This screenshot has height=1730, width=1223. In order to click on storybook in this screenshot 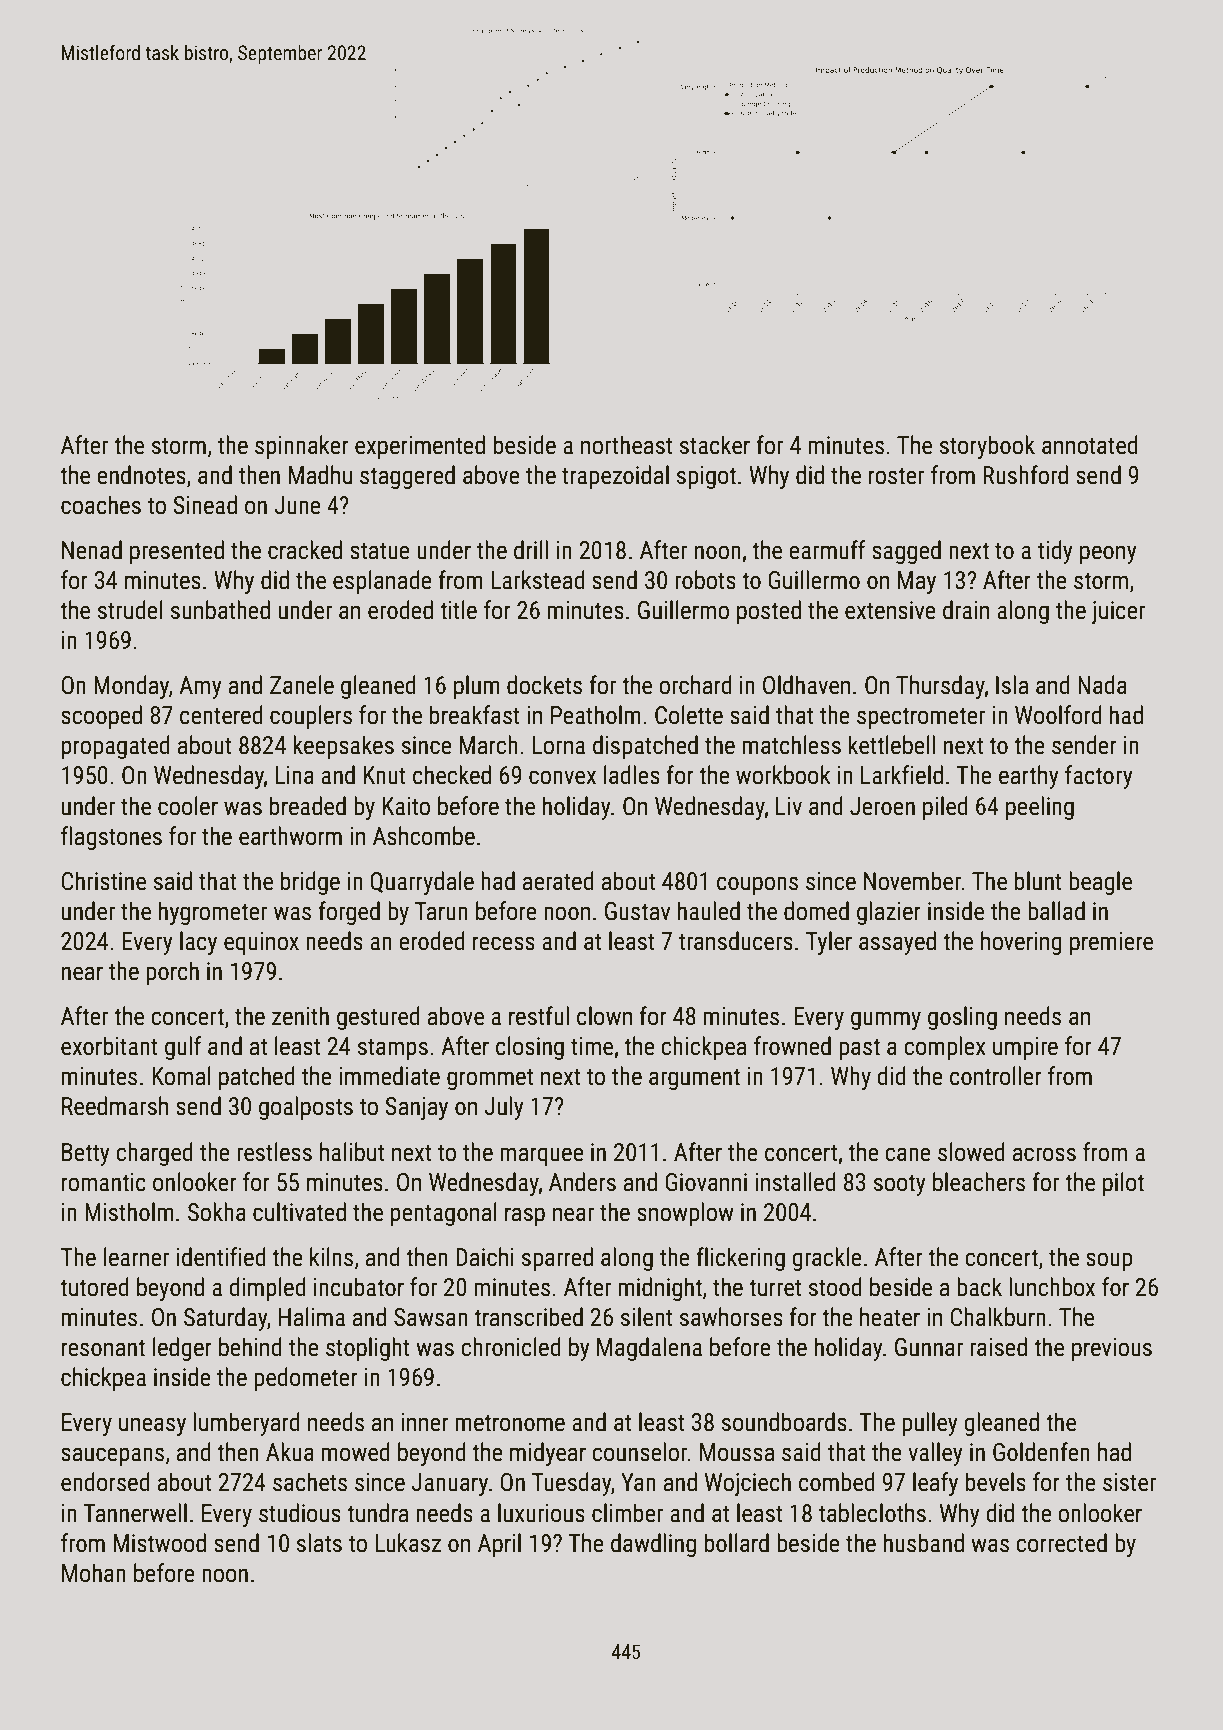, I will do `click(987, 447)`.
